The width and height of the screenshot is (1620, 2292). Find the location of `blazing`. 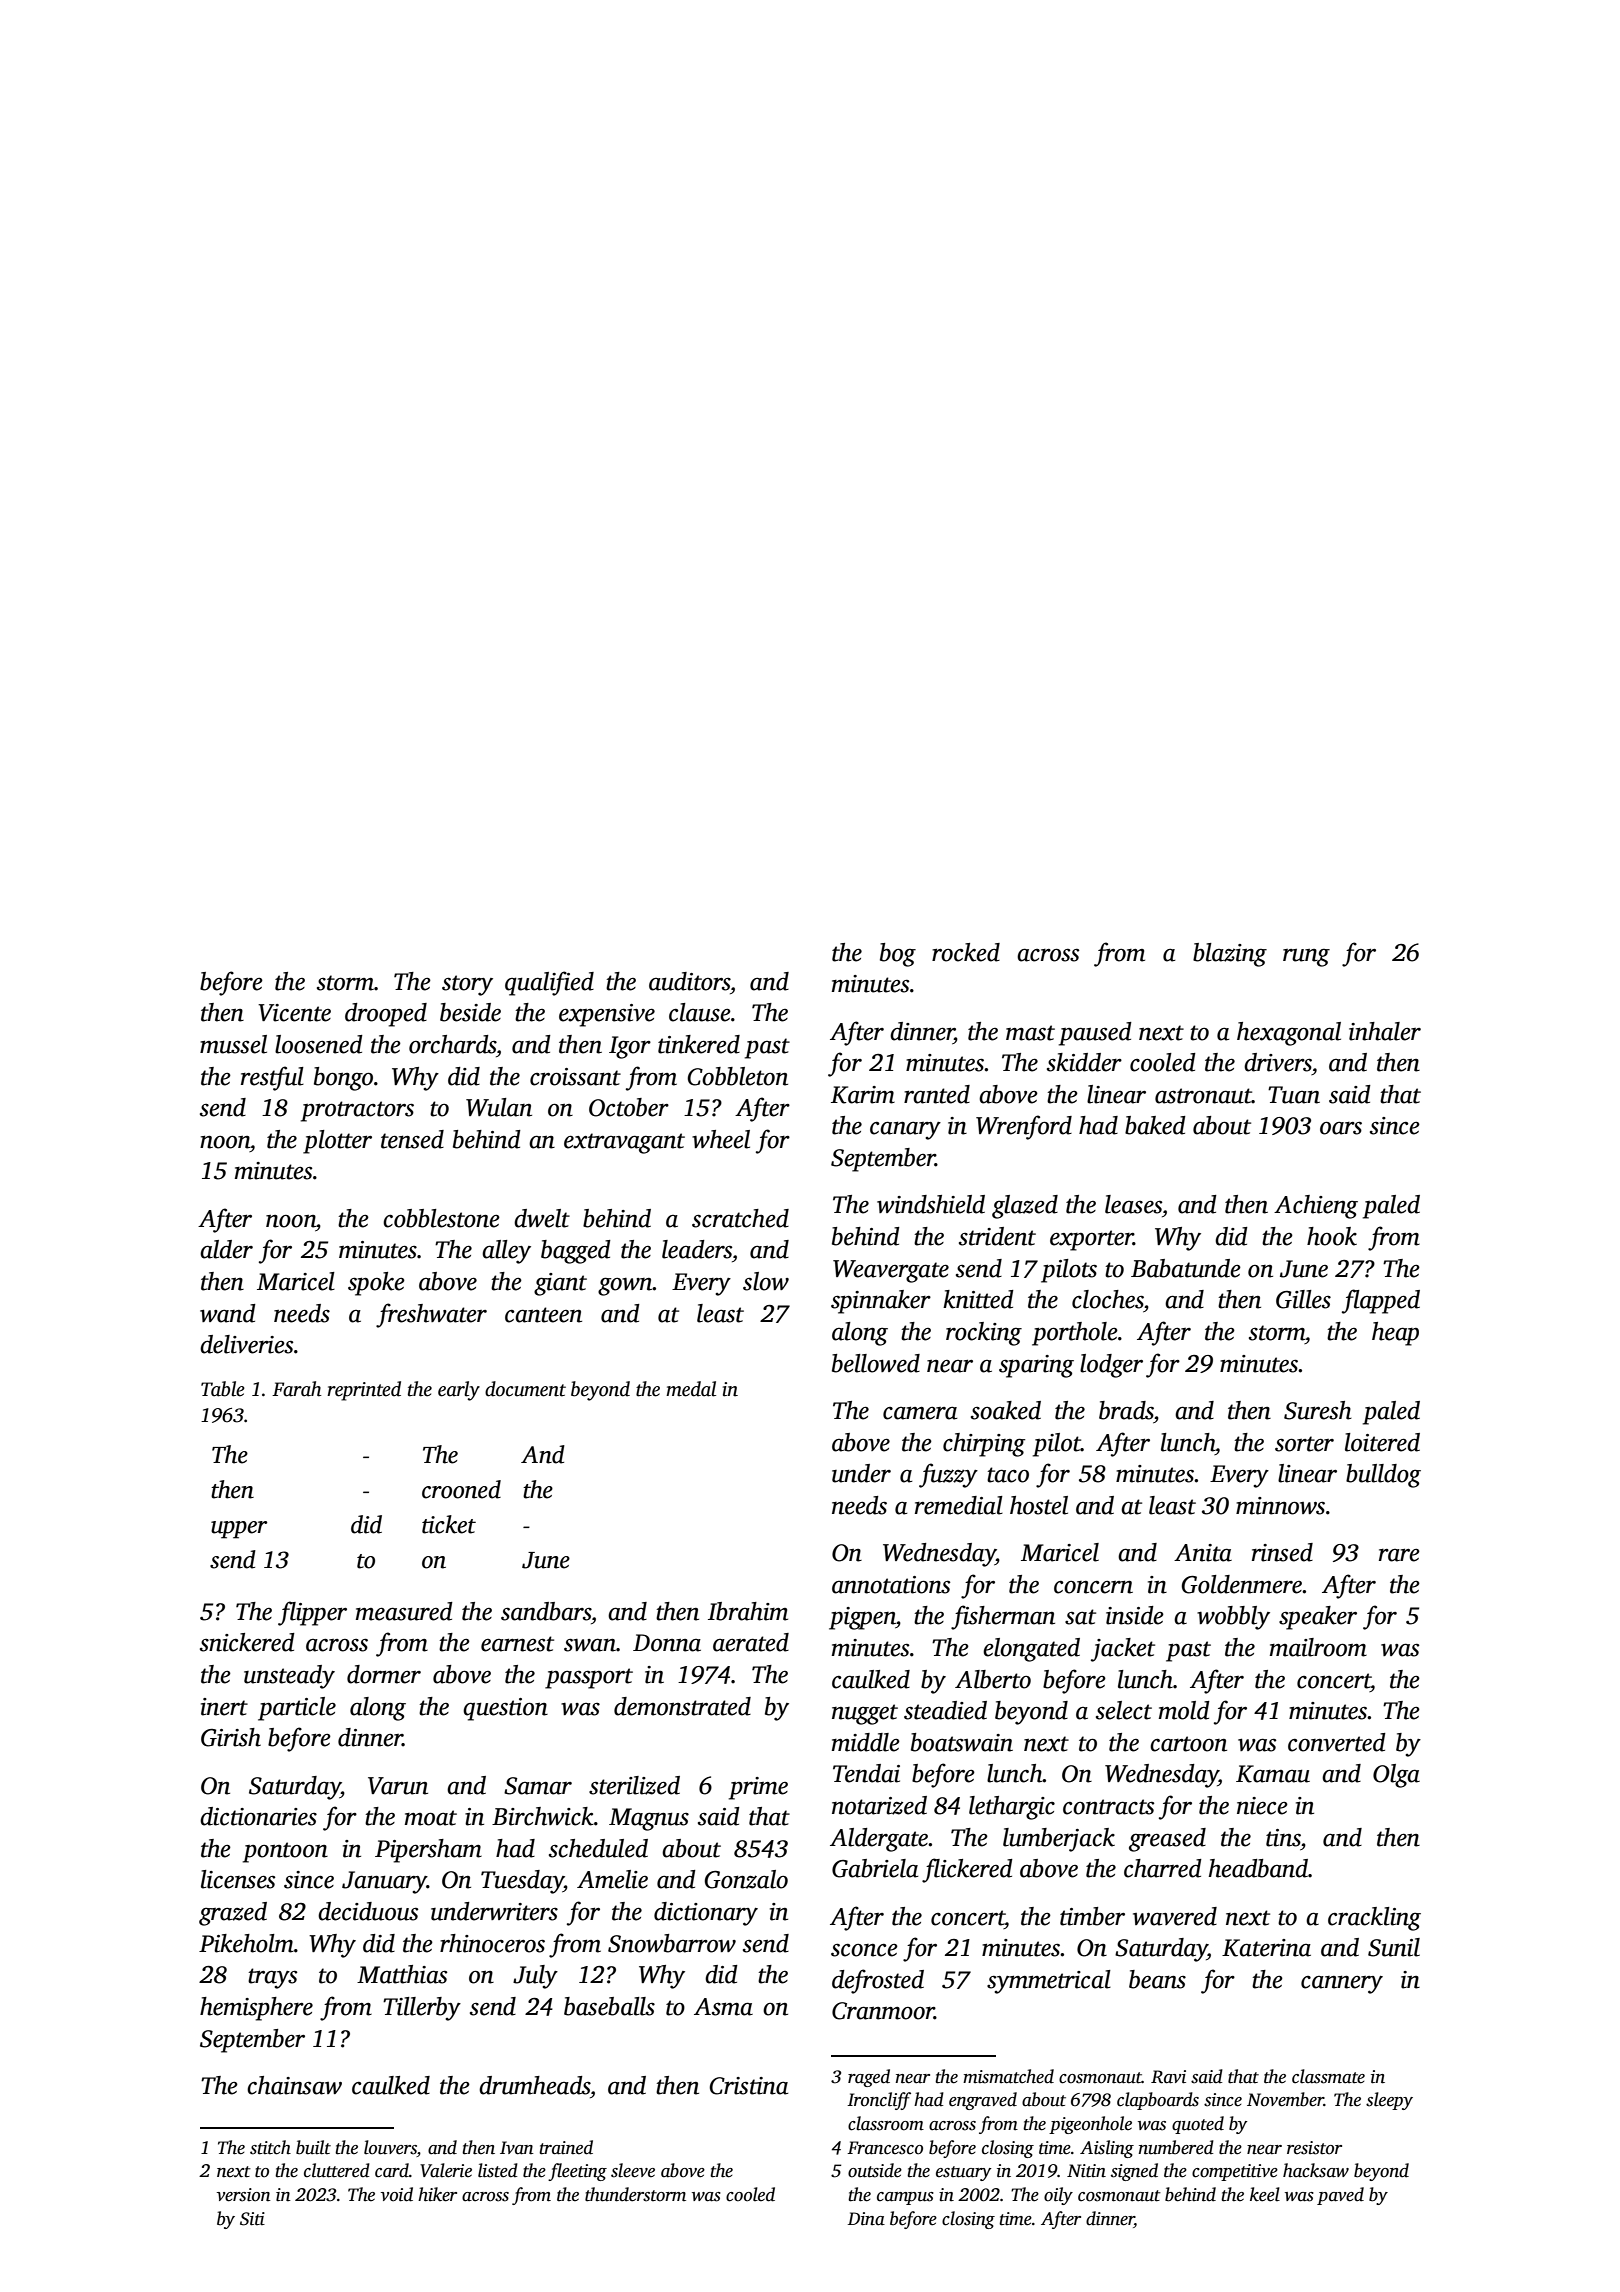

blazing is located at coordinates (1230, 955).
